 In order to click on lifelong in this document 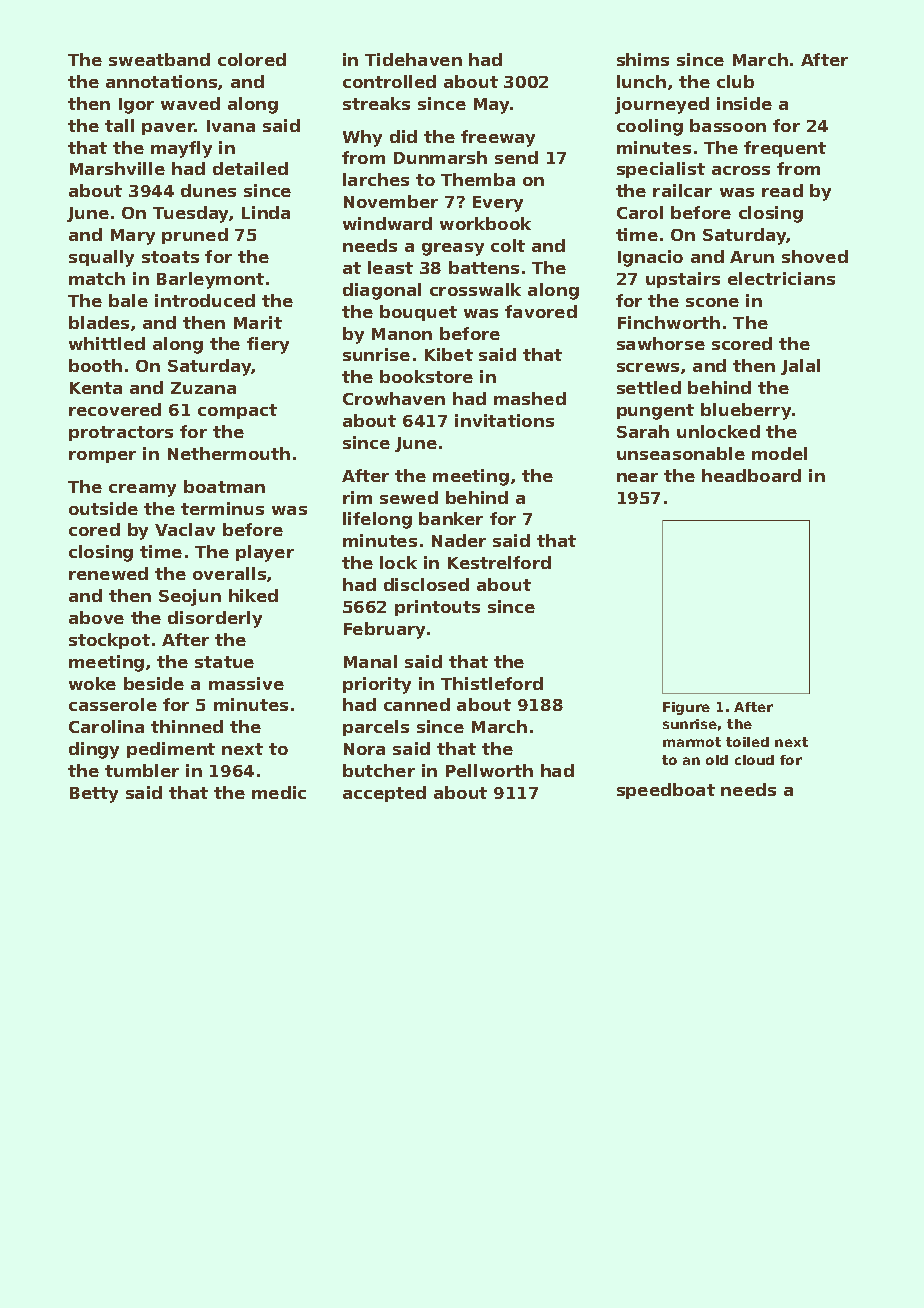, I will do `click(377, 520)`.
